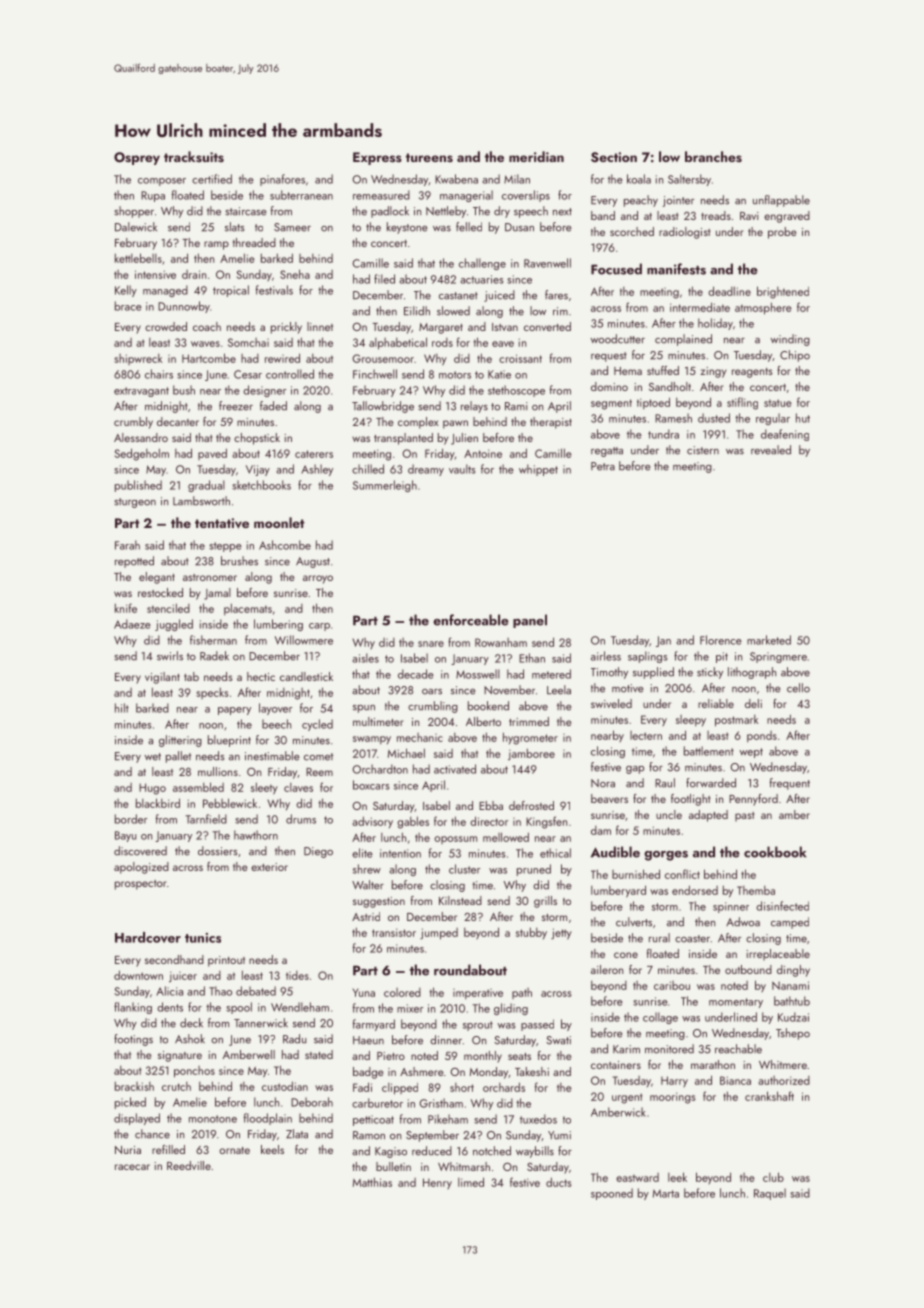 The height and width of the screenshot is (1308, 924). What do you see at coordinates (536, 156) in the screenshot?
I see `meridian` at bounding box center [536, 156].
